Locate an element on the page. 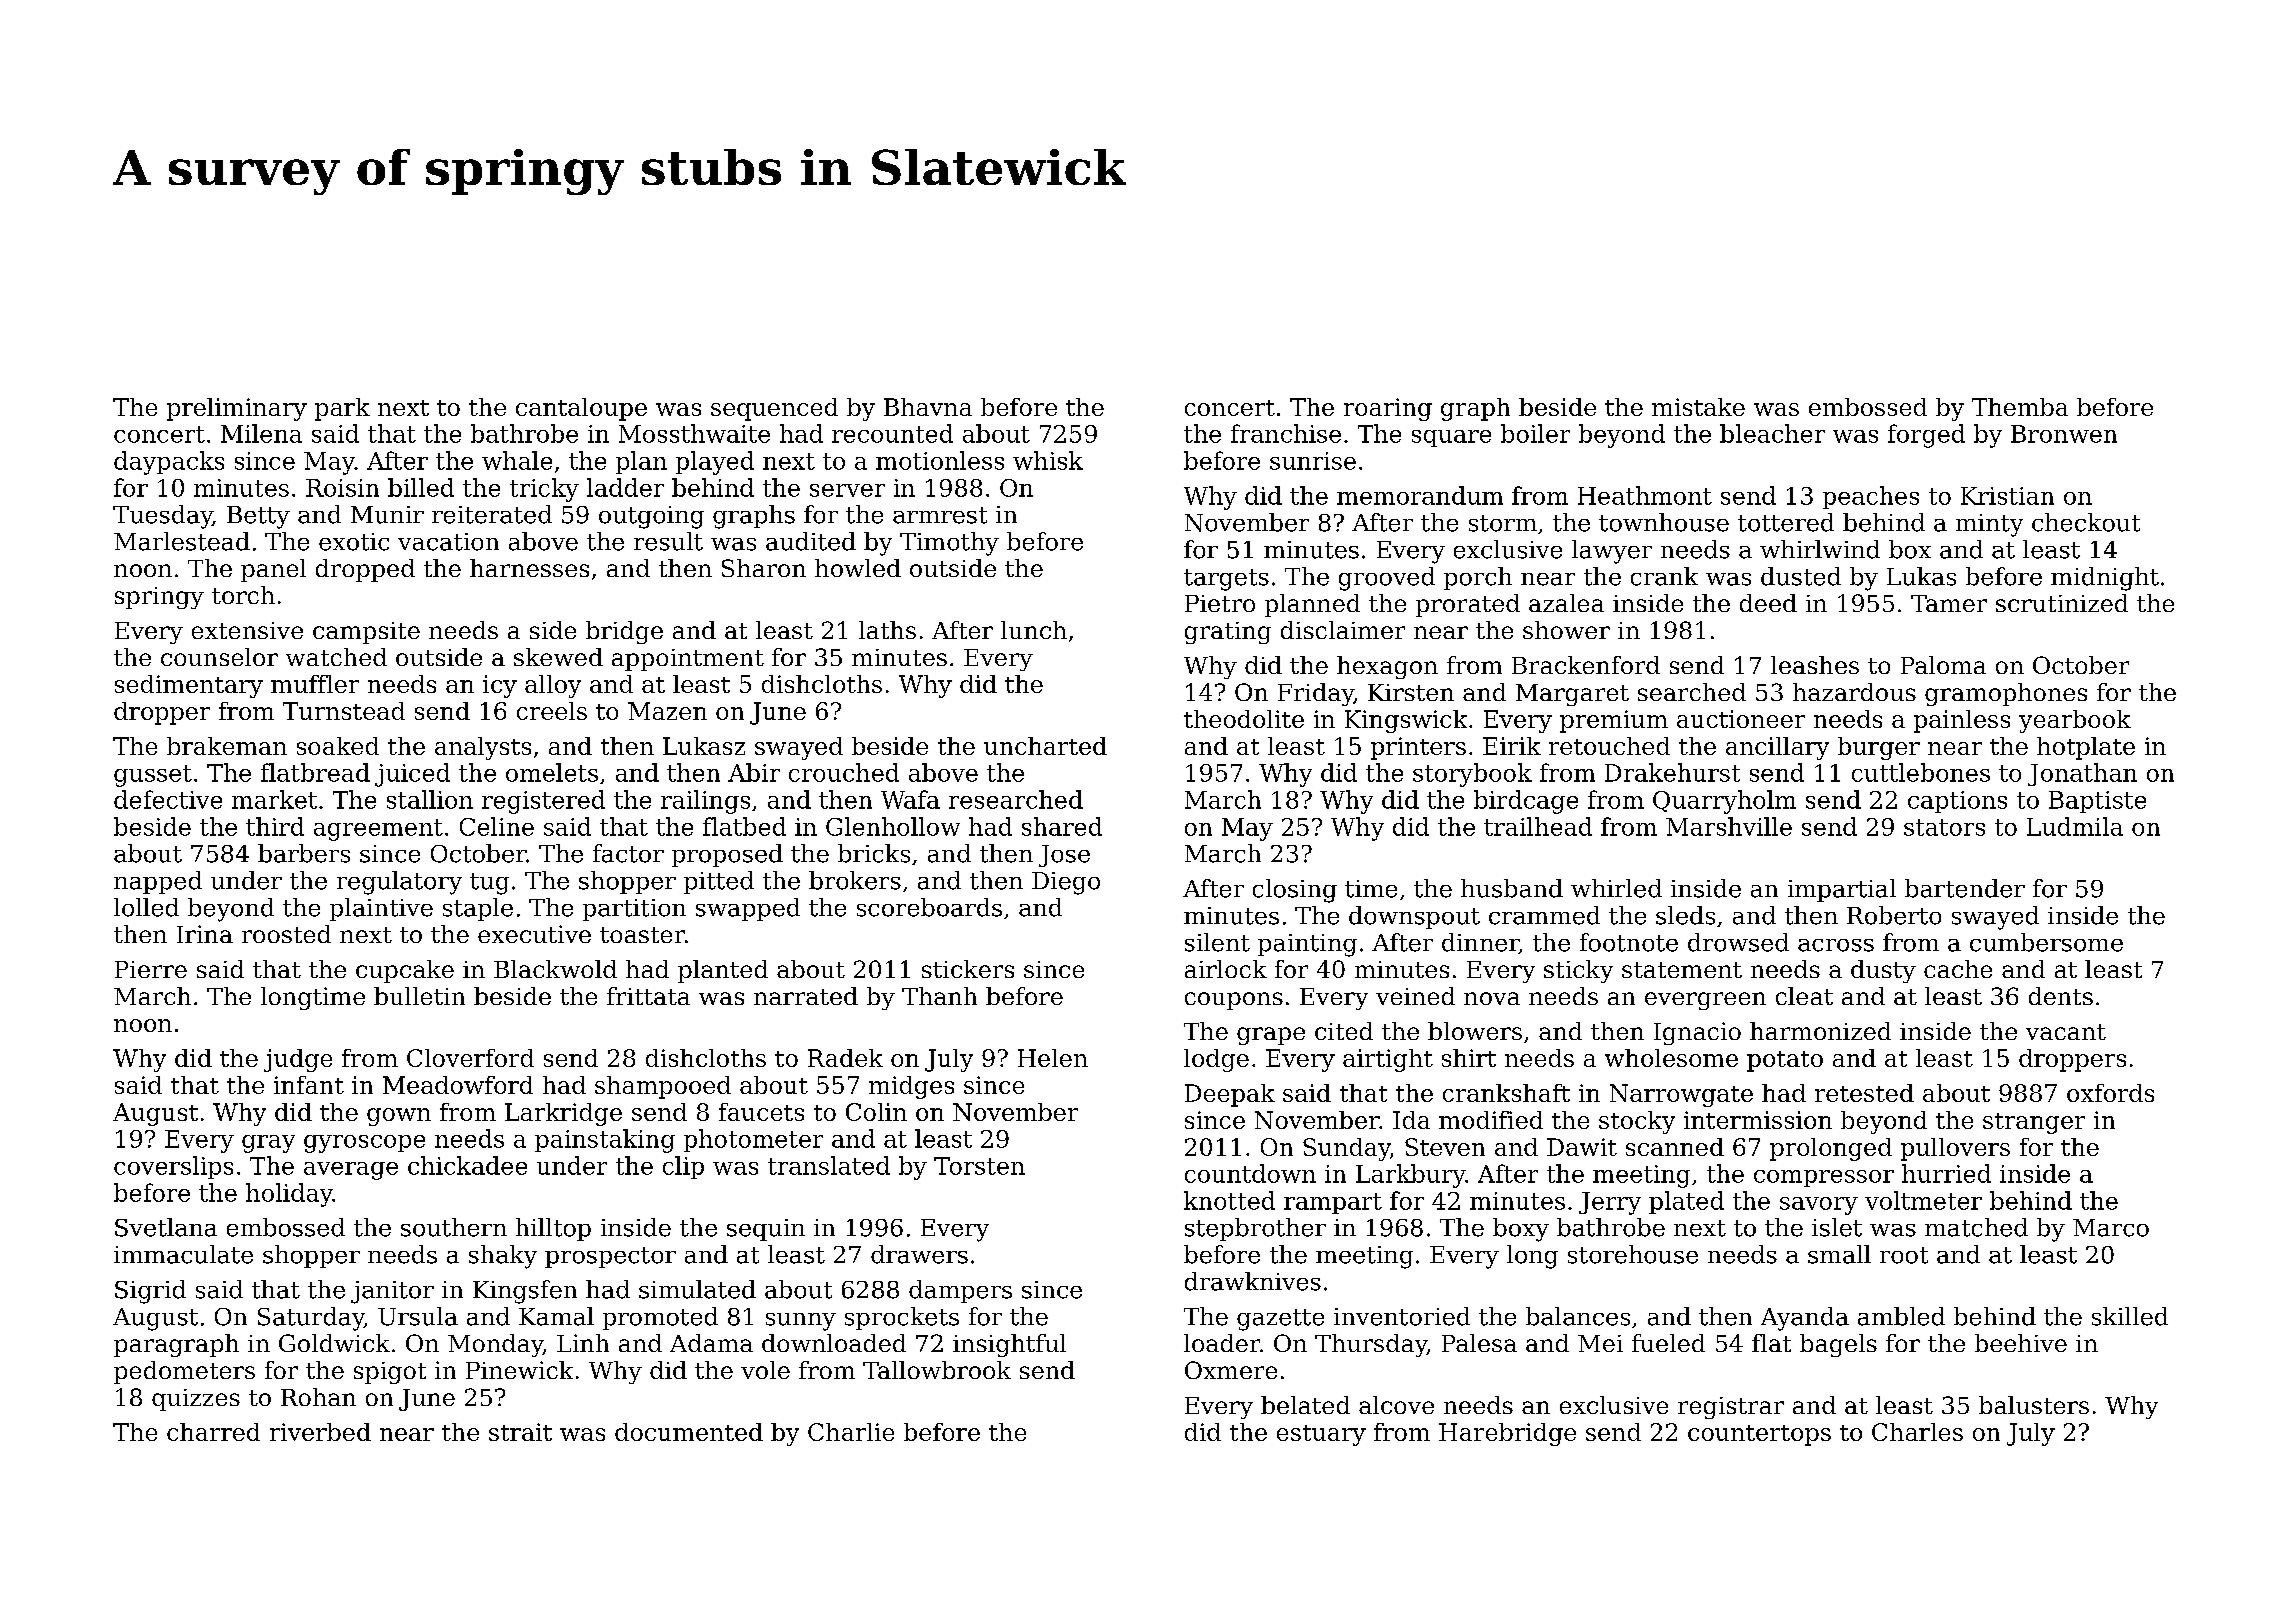  uncharted is located at coordinates (1045, 746).
